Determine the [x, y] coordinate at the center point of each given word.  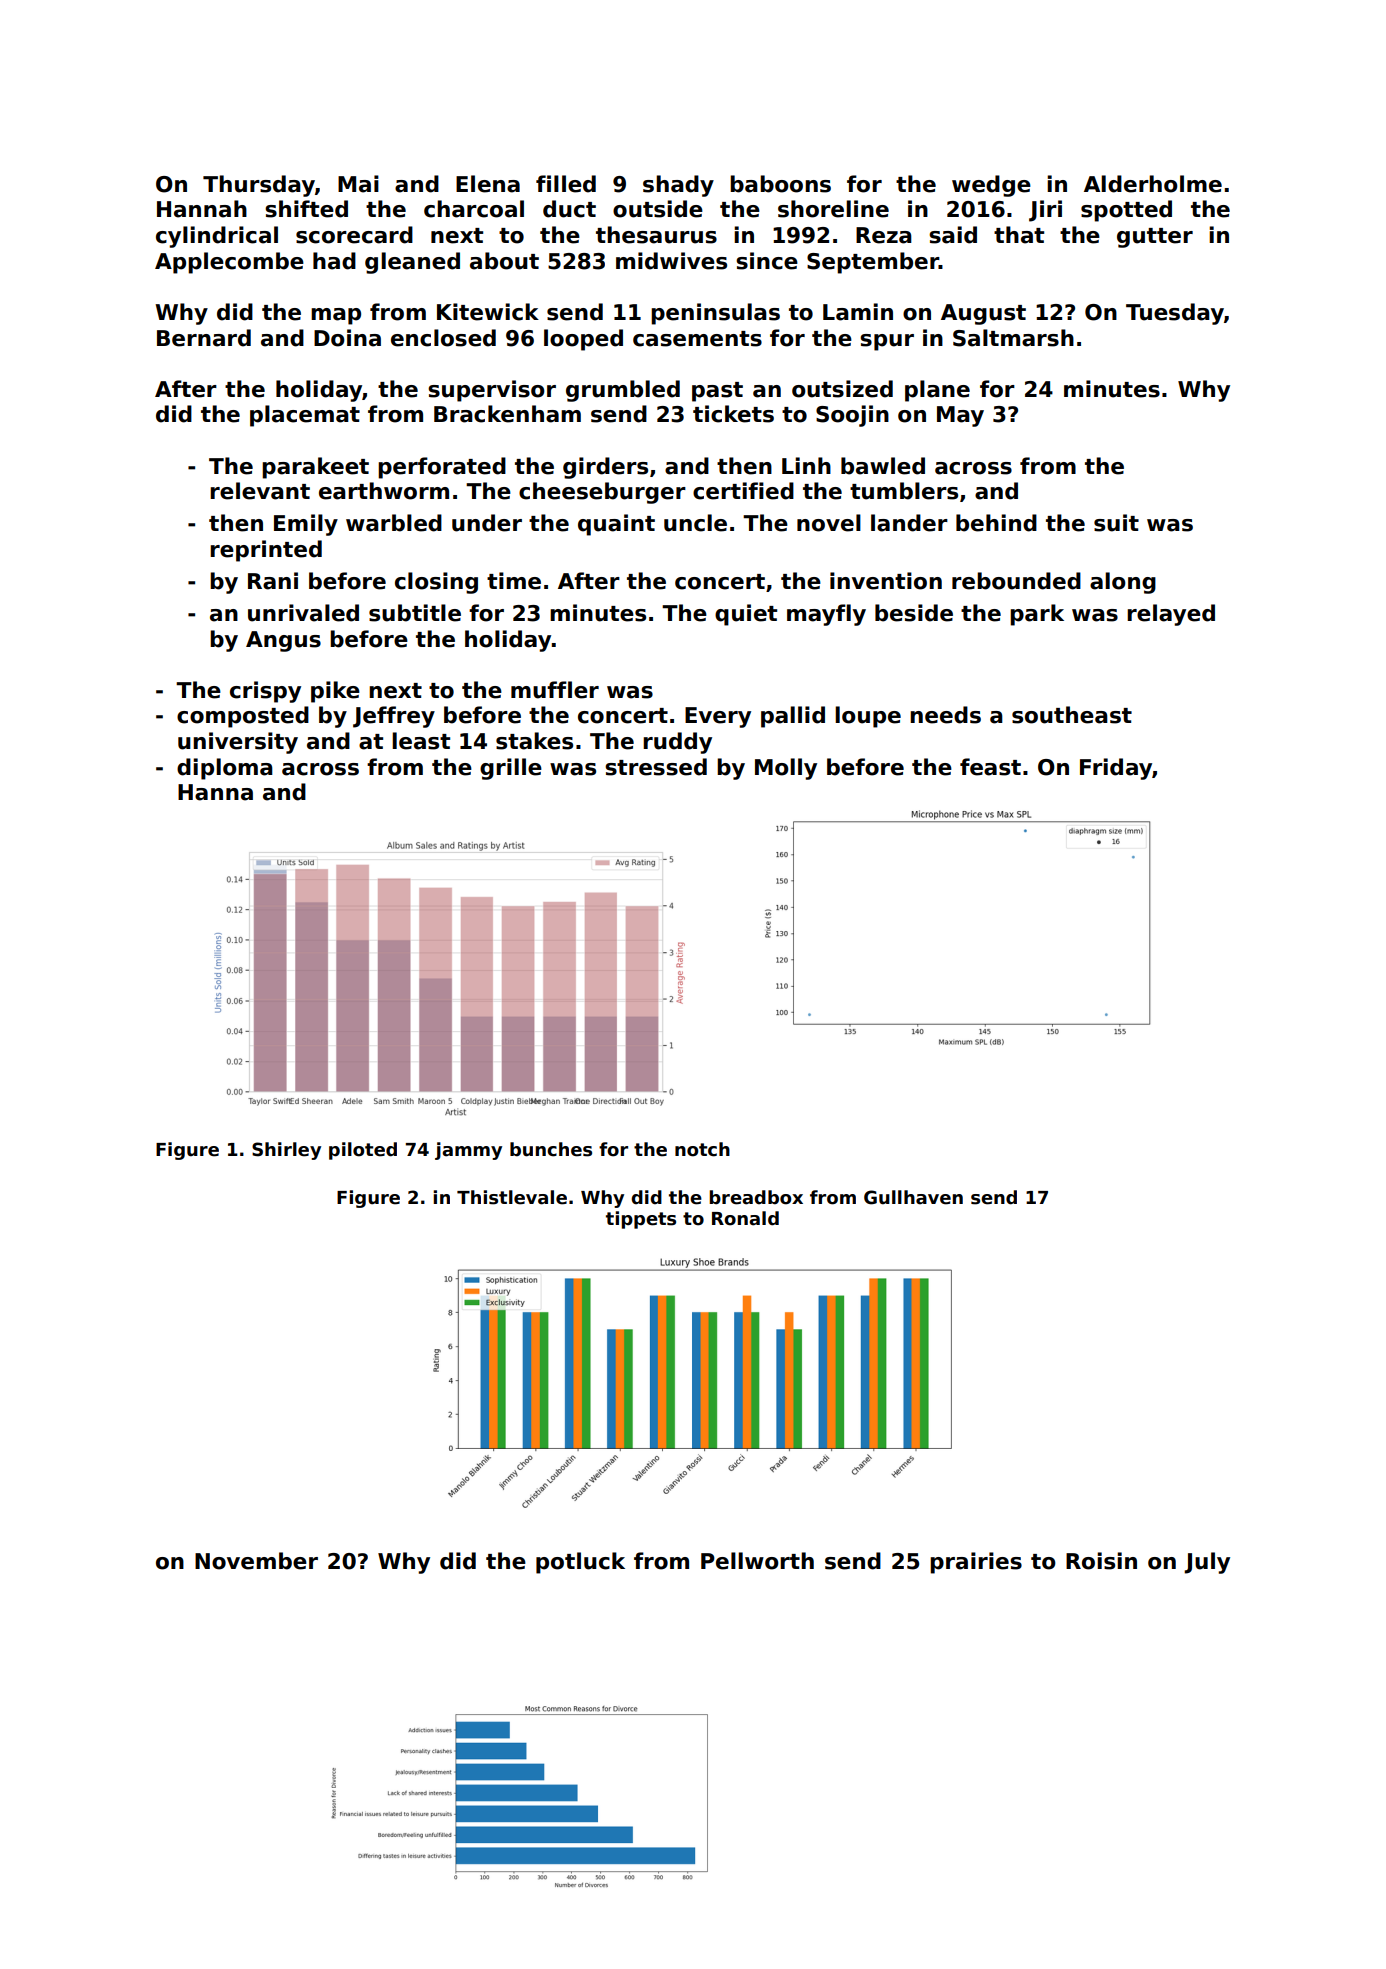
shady [678, 186]
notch [702, 1149]
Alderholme [1153, 184]
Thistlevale [512, 1197]
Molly [786, 769]
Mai [358, 184]
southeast [1072, 715]
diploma [225, 769]
